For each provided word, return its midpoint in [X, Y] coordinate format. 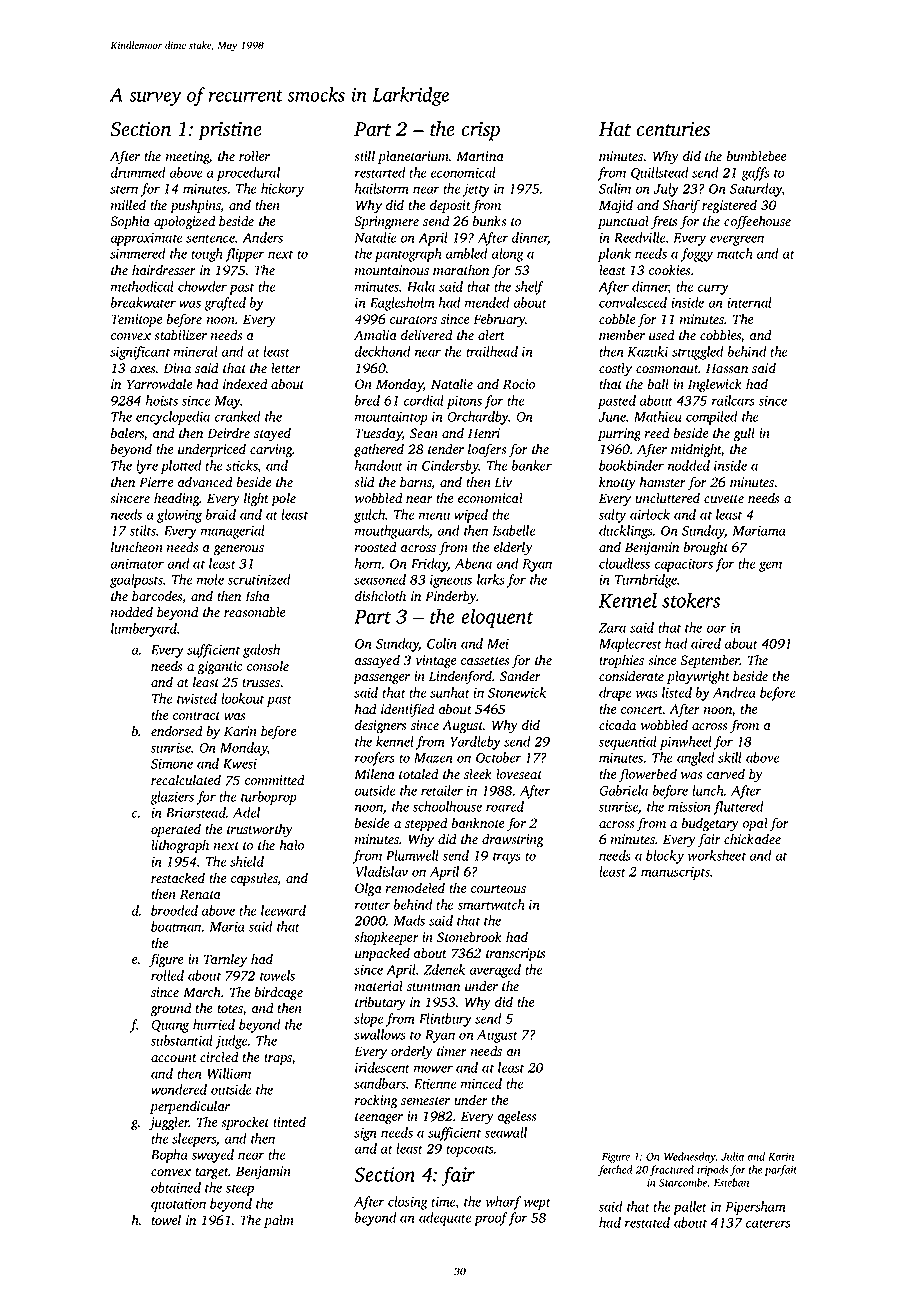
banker [532, 465]
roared [505, 806]
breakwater [143, 302]
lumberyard [144, 630]
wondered [179, 1089]
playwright [698, 678]
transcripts [515, 954]
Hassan [727, 368]
